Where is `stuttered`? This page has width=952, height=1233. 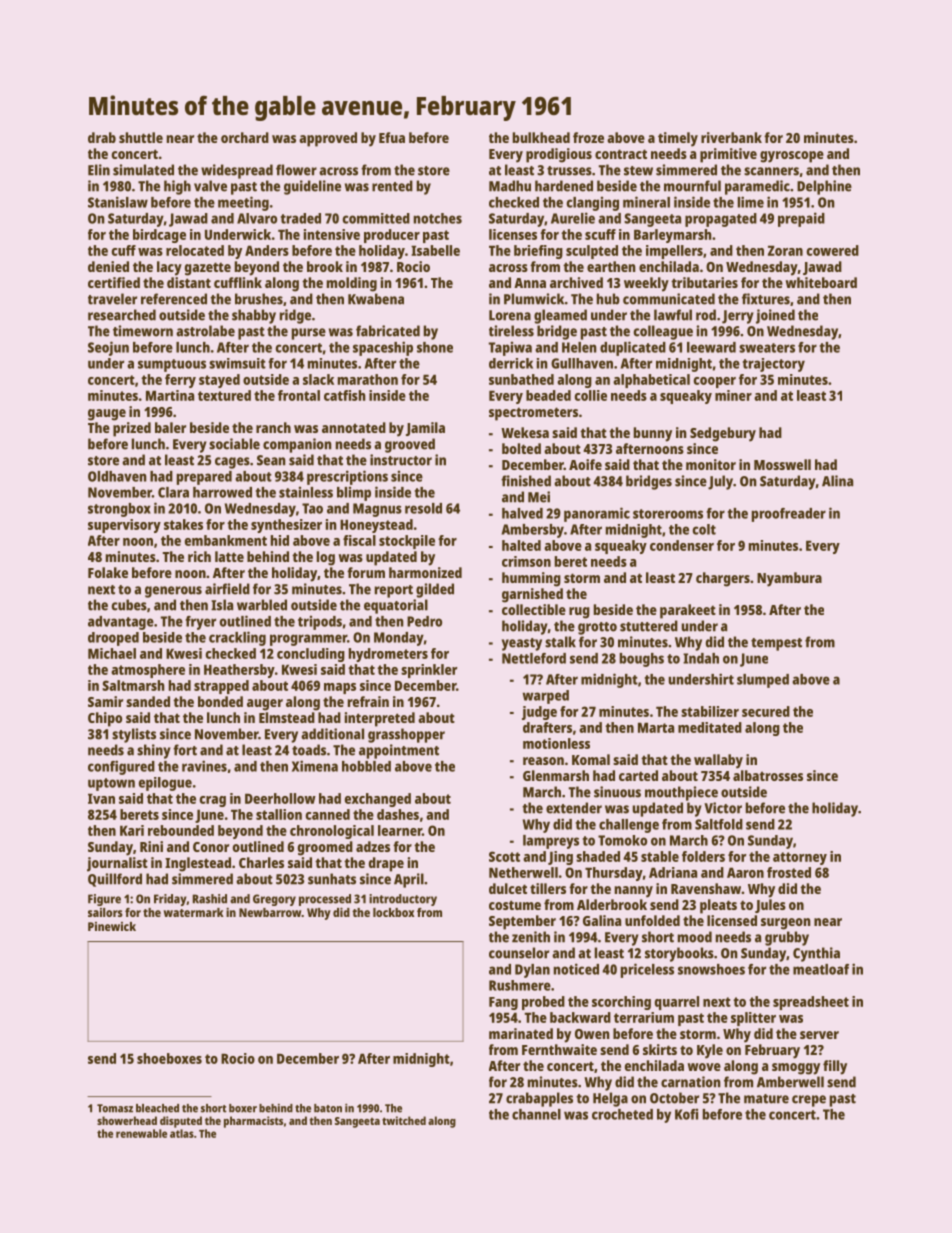
stuttered is located at coordinates (649, 626).
